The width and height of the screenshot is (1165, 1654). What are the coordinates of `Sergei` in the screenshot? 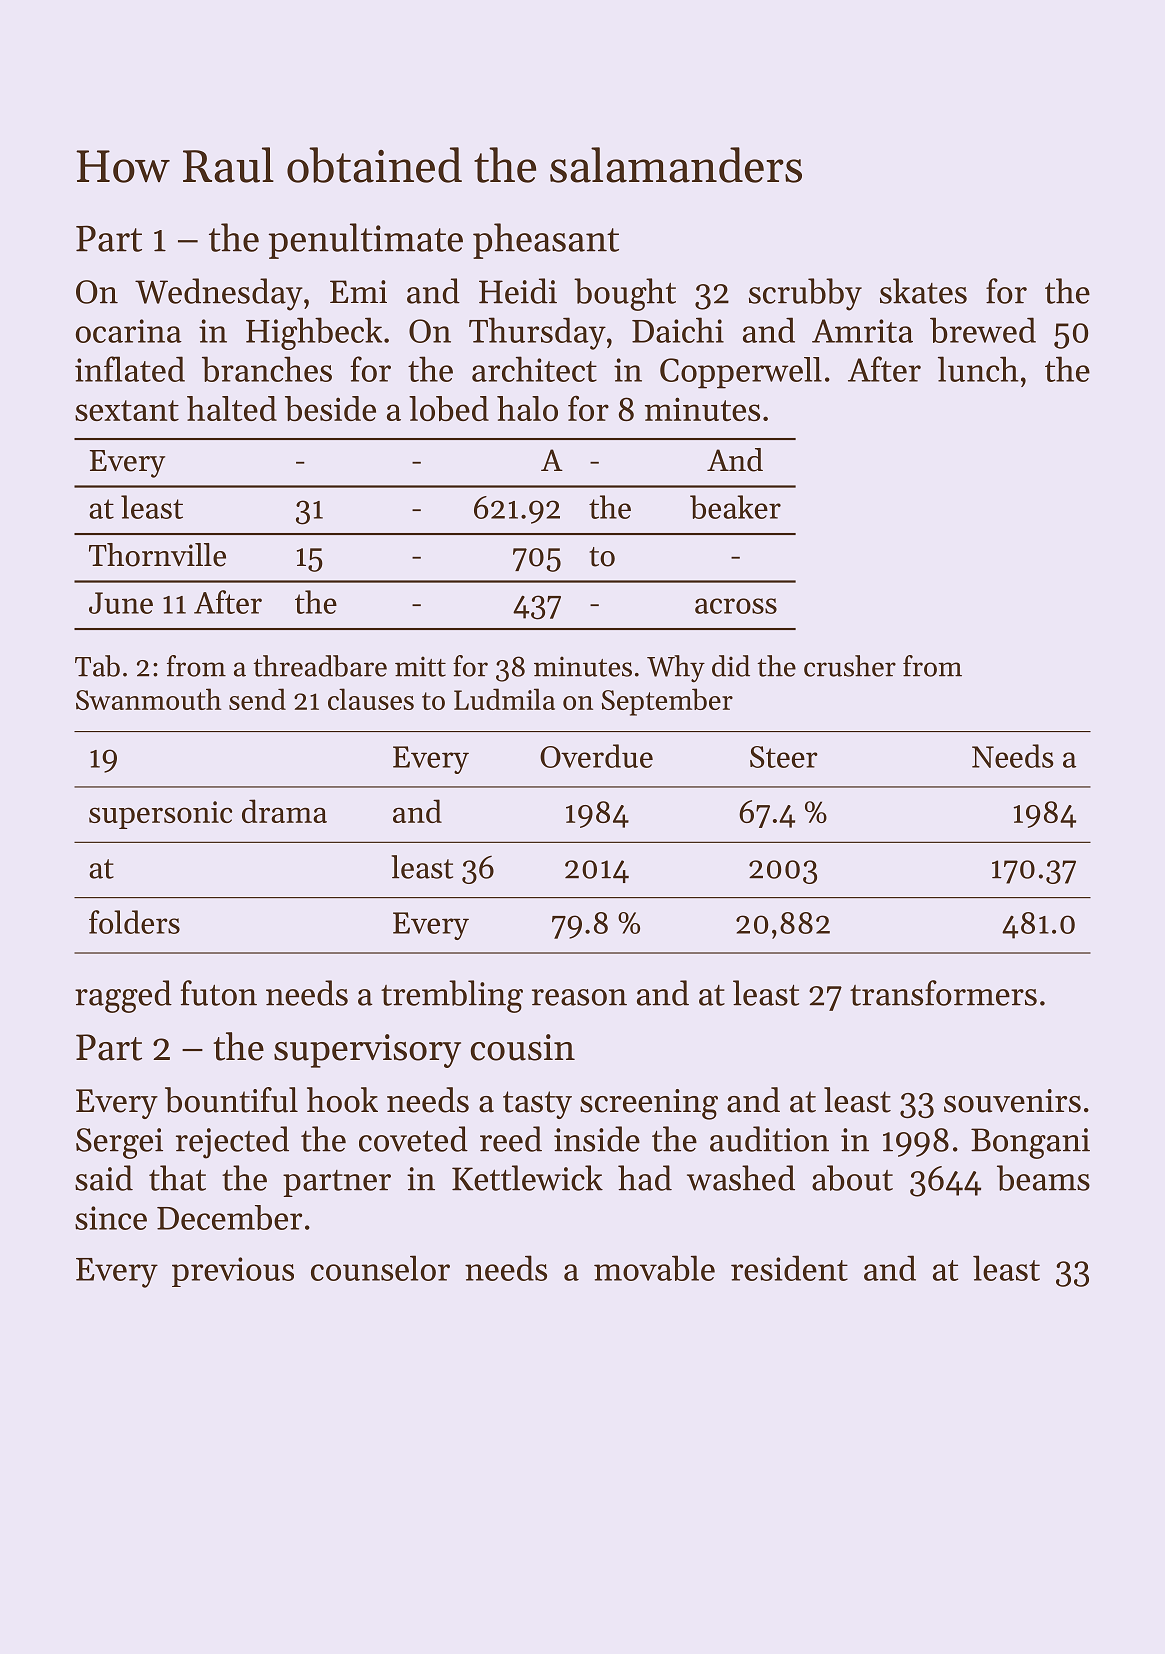 It's located at (119, 1143).
